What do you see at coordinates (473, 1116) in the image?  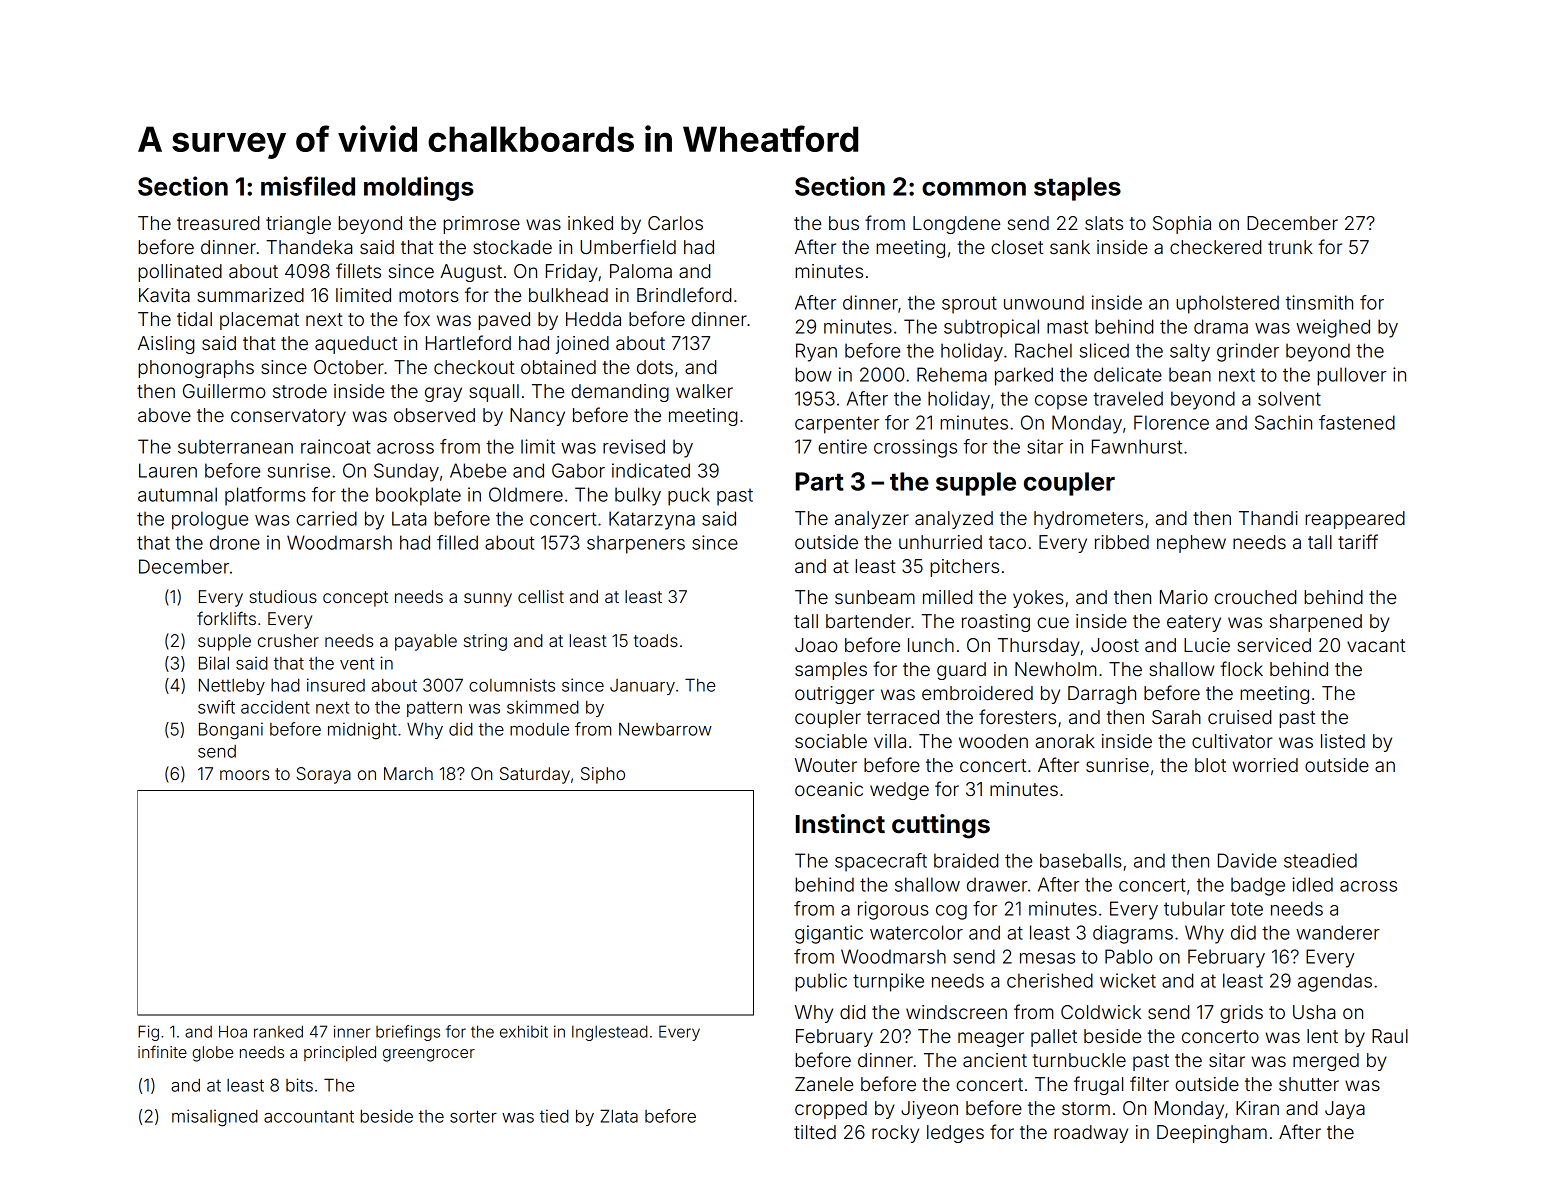 I see `sorter` at bounding box center [473, 1116].
